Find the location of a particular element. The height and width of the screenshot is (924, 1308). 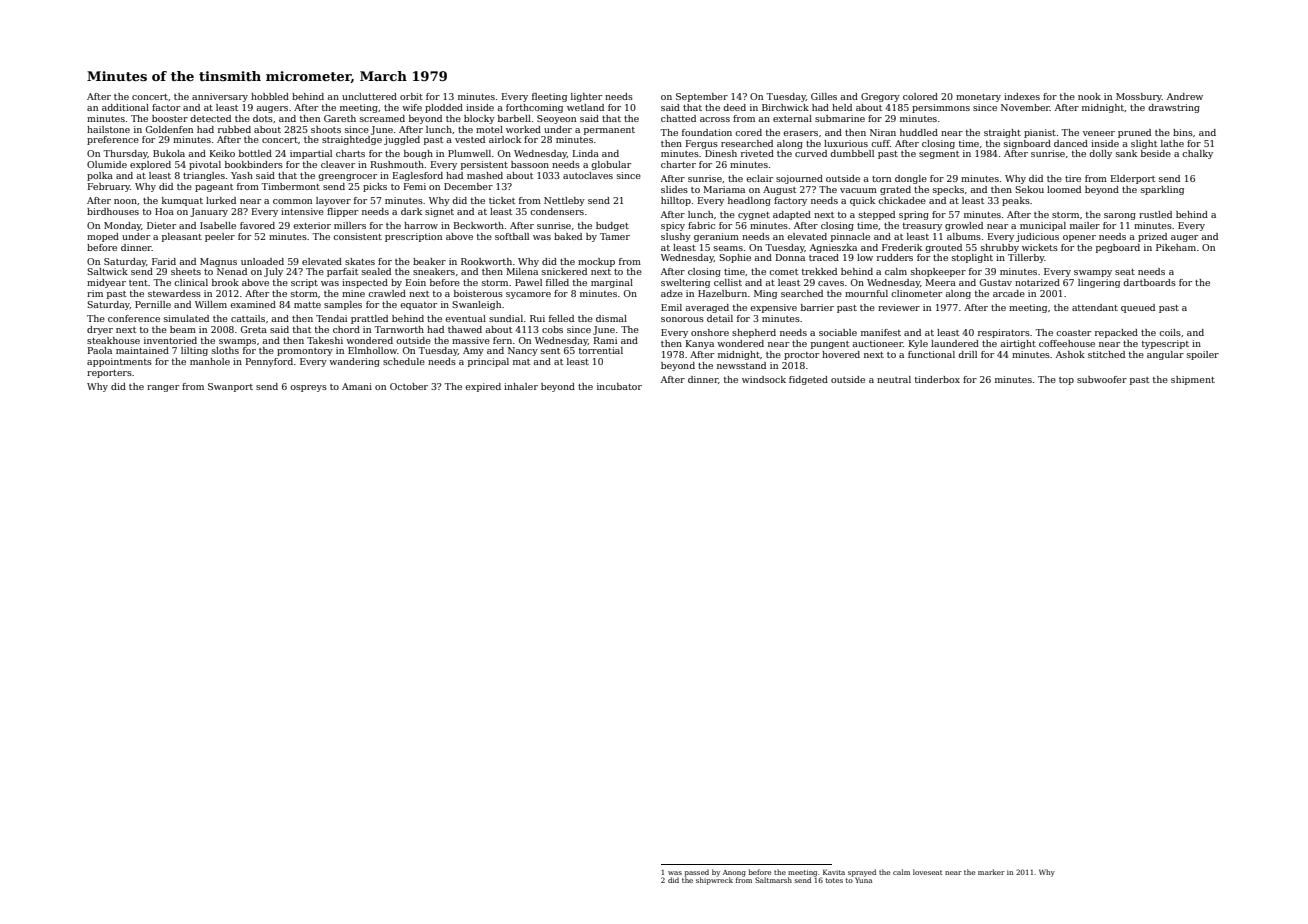

additional is located at coordinates (125, 107).
